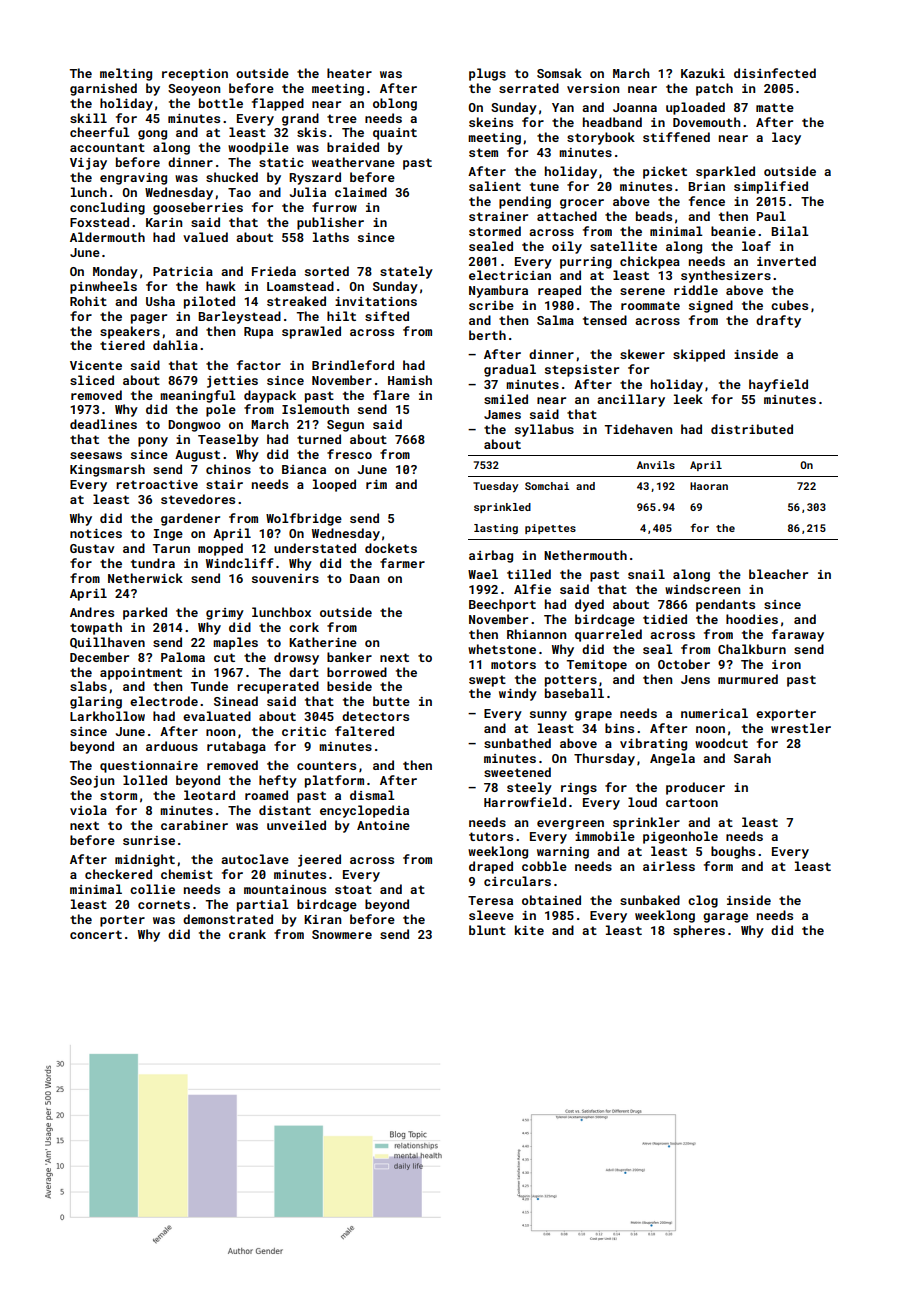  I want to click on hilt, so click(341, 316).
